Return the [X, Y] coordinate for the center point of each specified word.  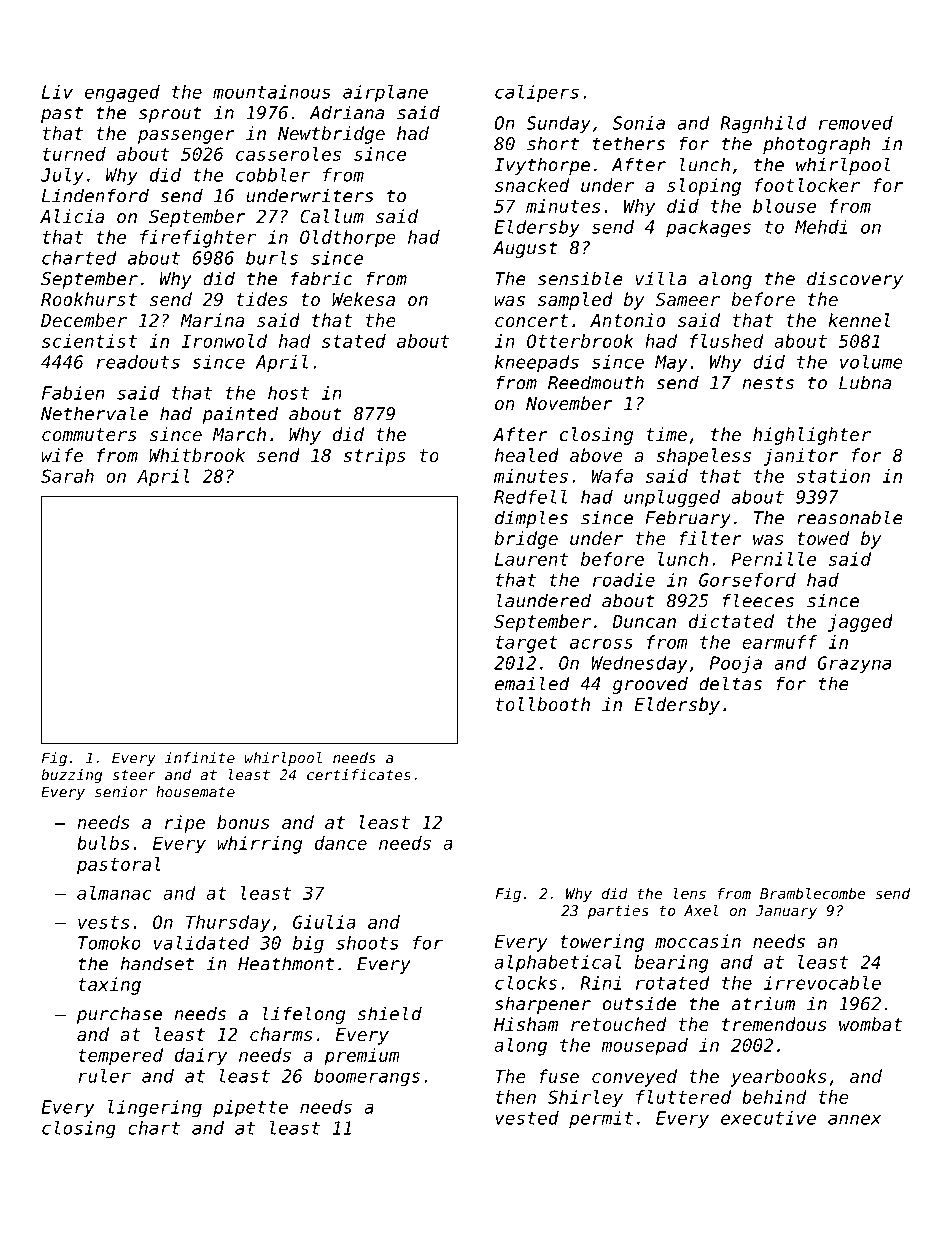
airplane [385, 93]
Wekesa [363, 299]
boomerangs [367, 1077]
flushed [727, 341]
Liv [57, 92]
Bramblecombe [812, 893]
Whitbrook [197, 455]
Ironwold [224, 341]
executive [768, 1118]
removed [856, 123]
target [527, 644]
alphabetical [557, 964]
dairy [201, 1057]
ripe [185, 824]
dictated [731, 621]
